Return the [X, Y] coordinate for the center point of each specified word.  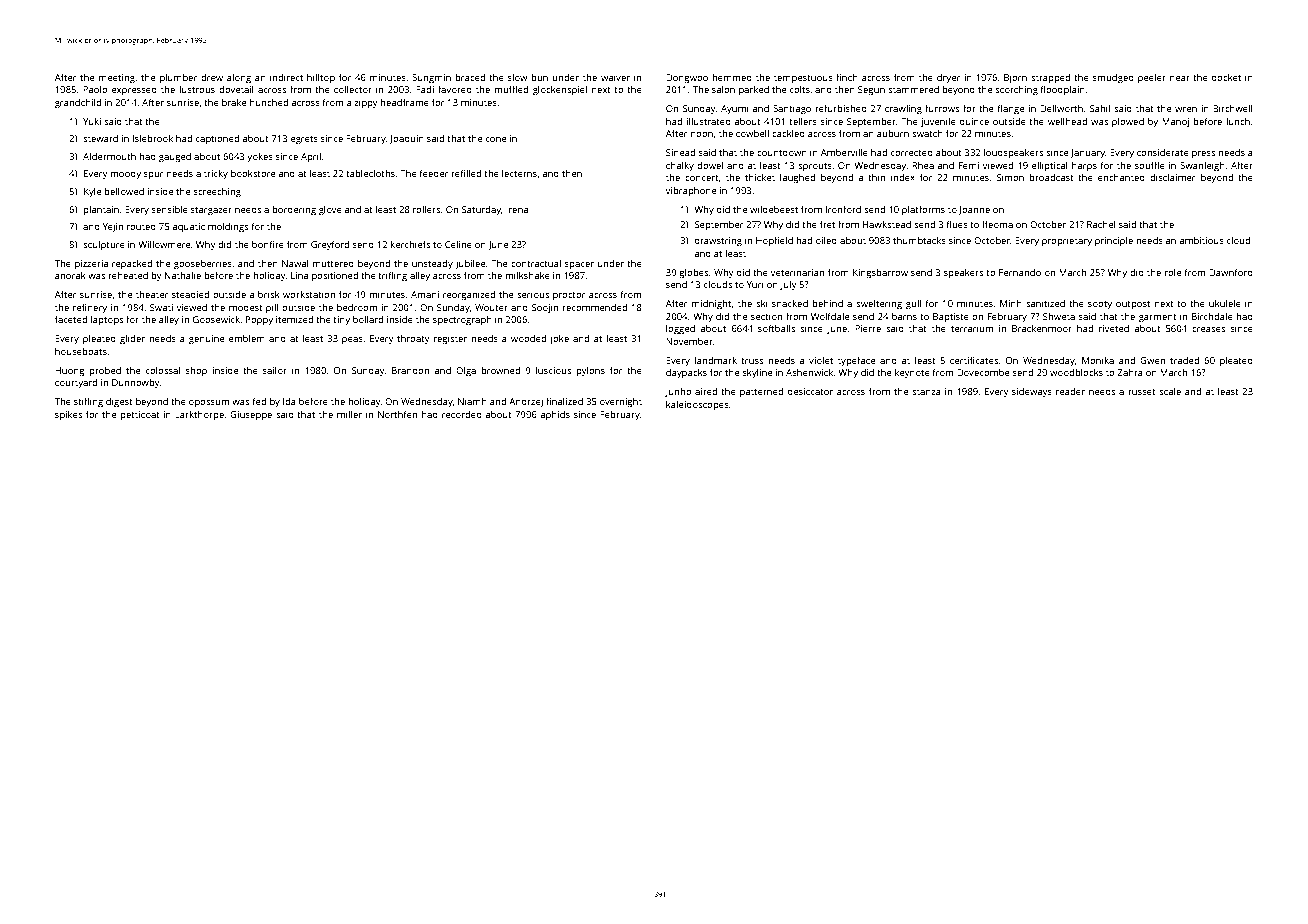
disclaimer [1172, 177]
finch [847, 77]
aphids [555, 415]
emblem [247, 338]
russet [1142, 392]
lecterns [519, 173]
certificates [974, 360]
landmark [716, 360]
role [1173, 272]
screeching [217, 192]
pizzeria [91, 264]
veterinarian [797, 272]
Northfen [397, 414]
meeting [117, 78]
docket [1226, 77]
